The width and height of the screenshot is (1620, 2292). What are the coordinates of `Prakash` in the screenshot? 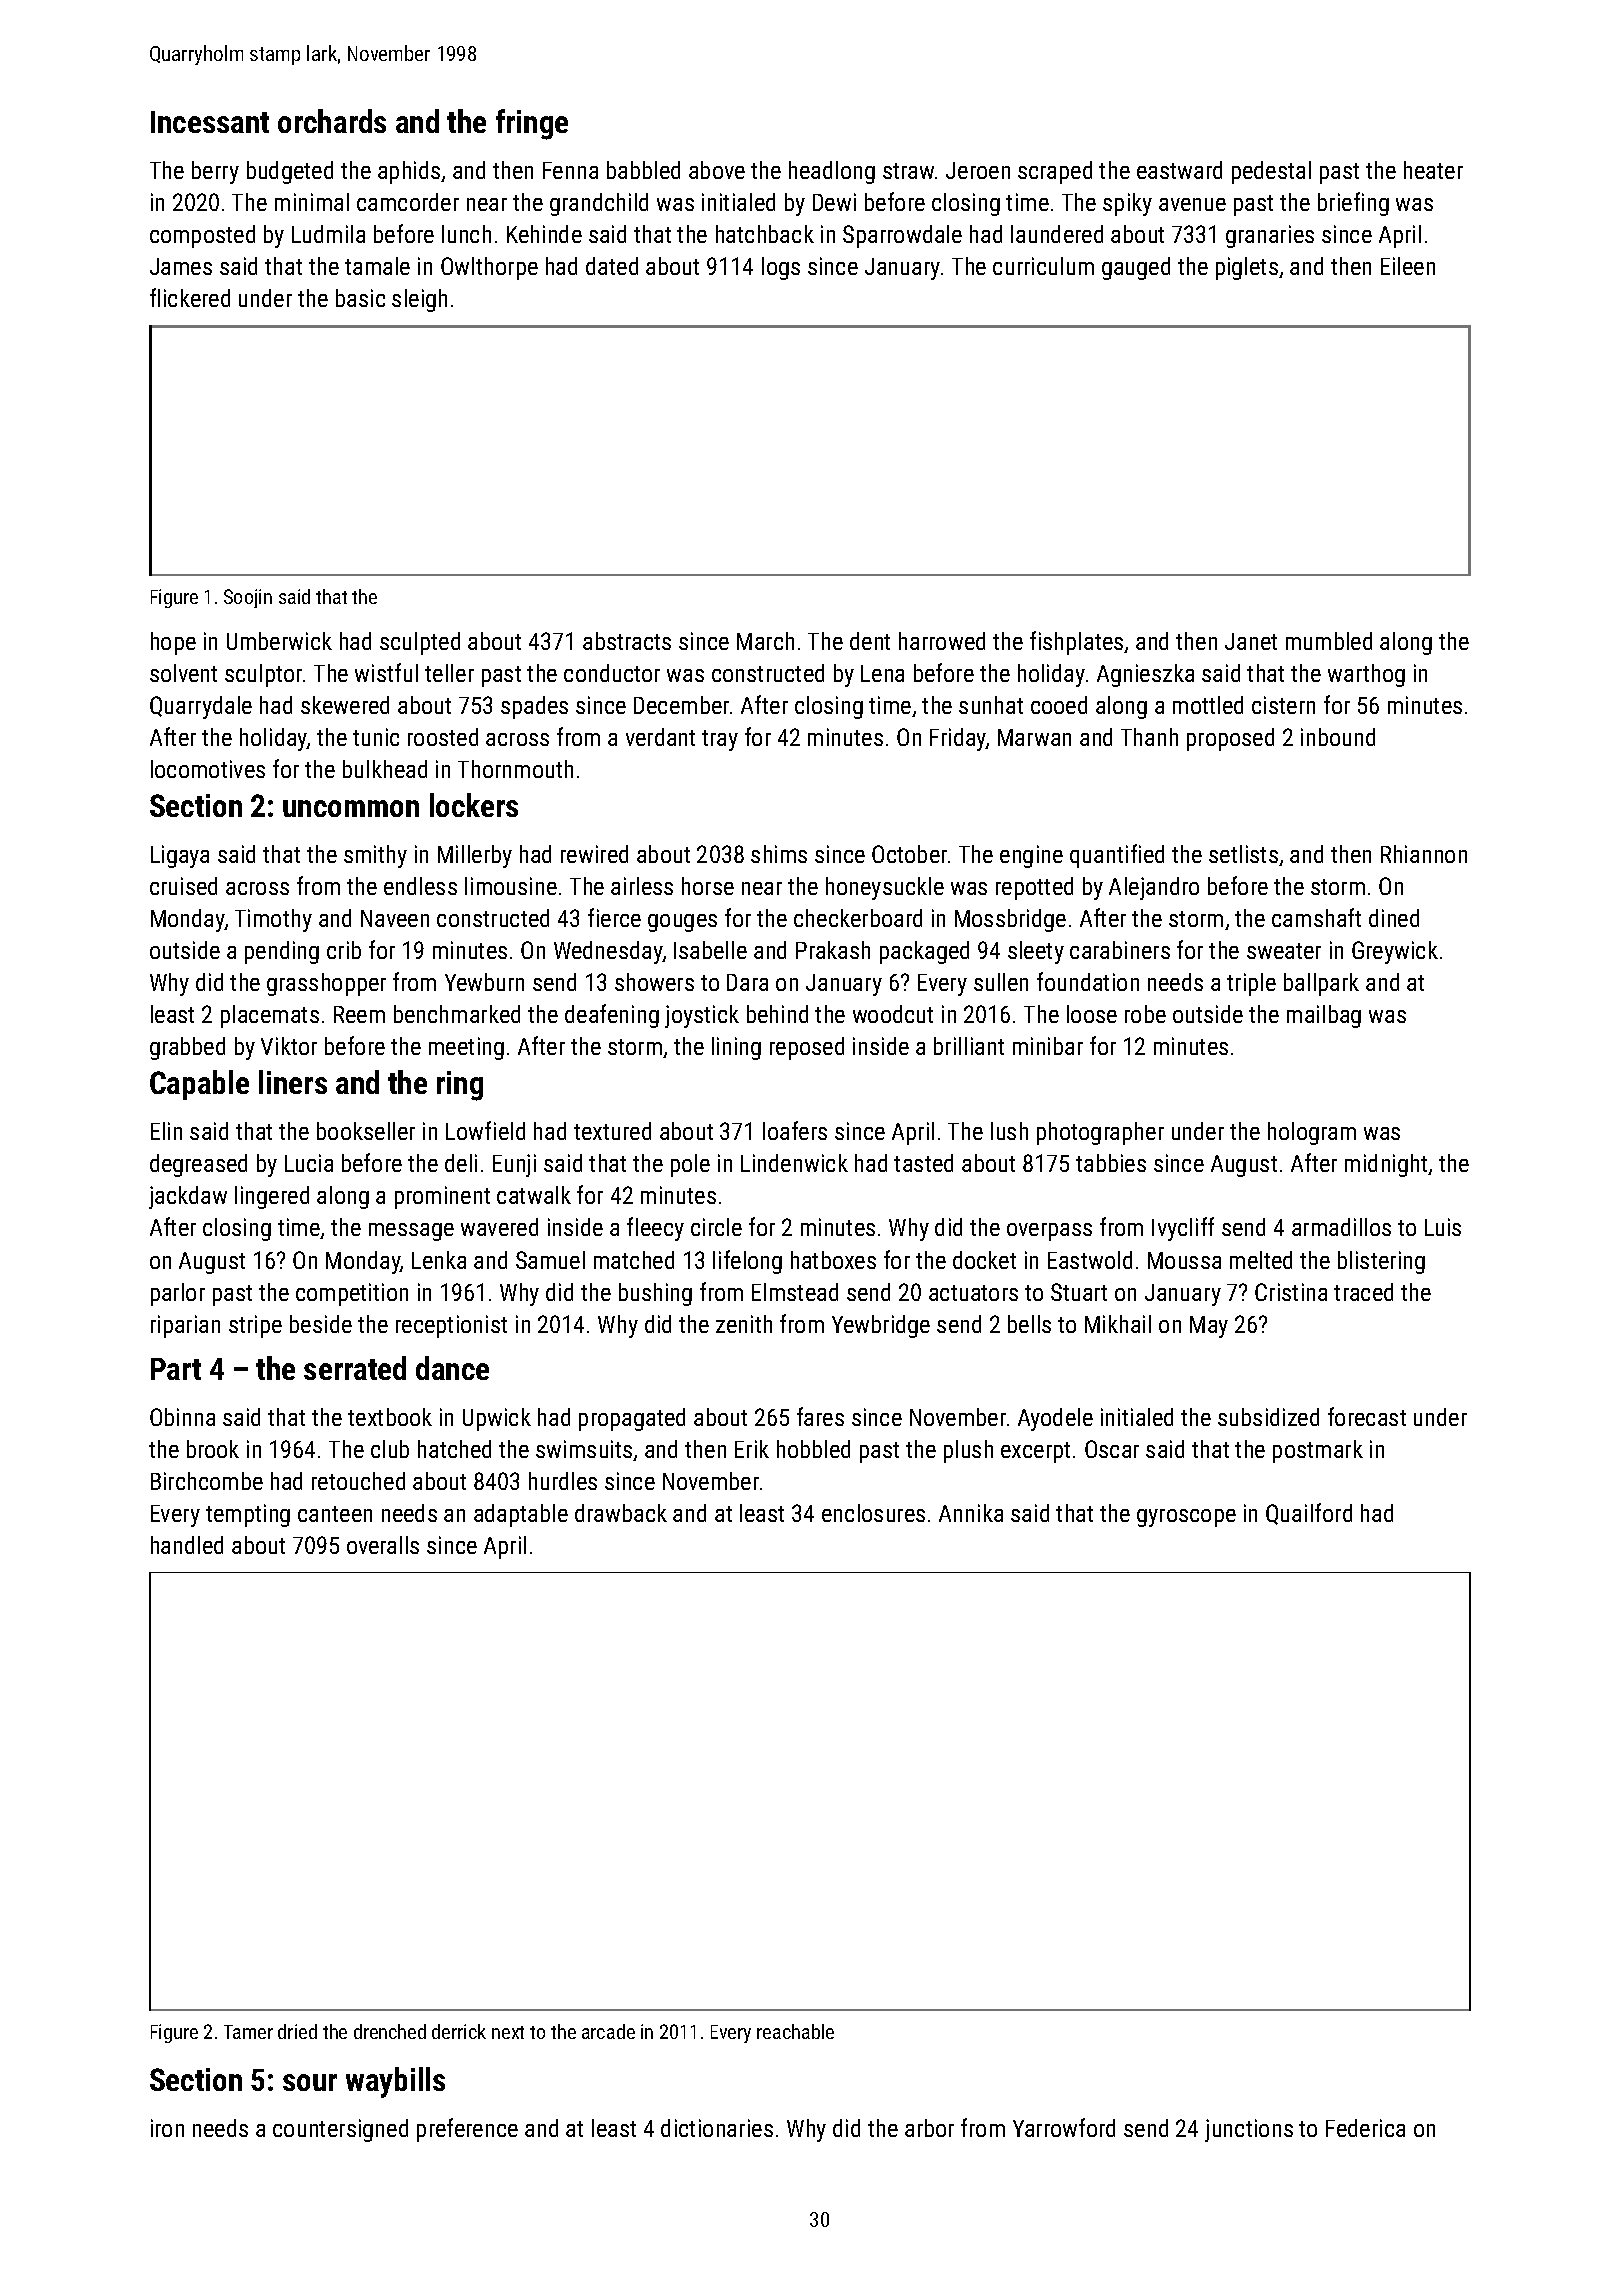 It's located at (833, 950).
